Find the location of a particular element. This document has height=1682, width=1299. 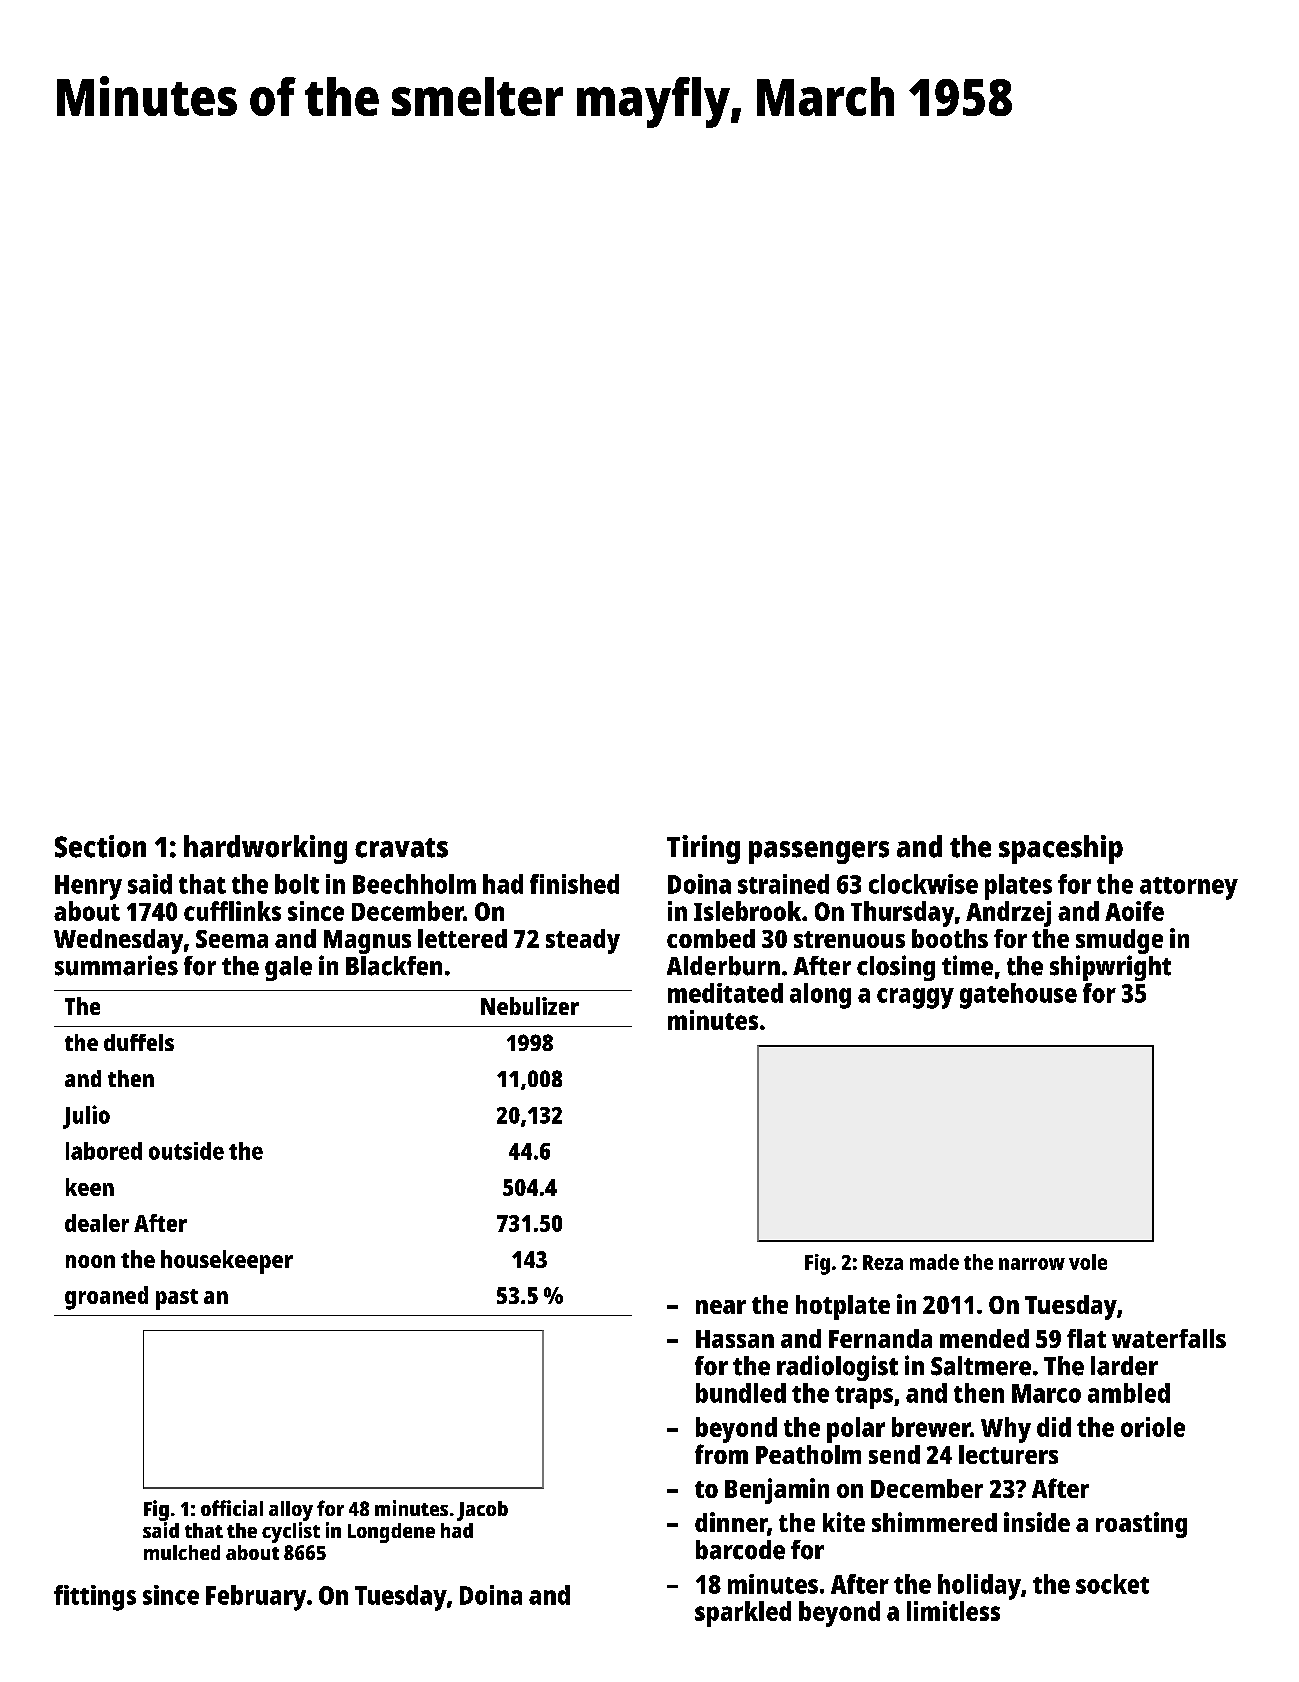

mended is located at coordinates (984, 1338).
